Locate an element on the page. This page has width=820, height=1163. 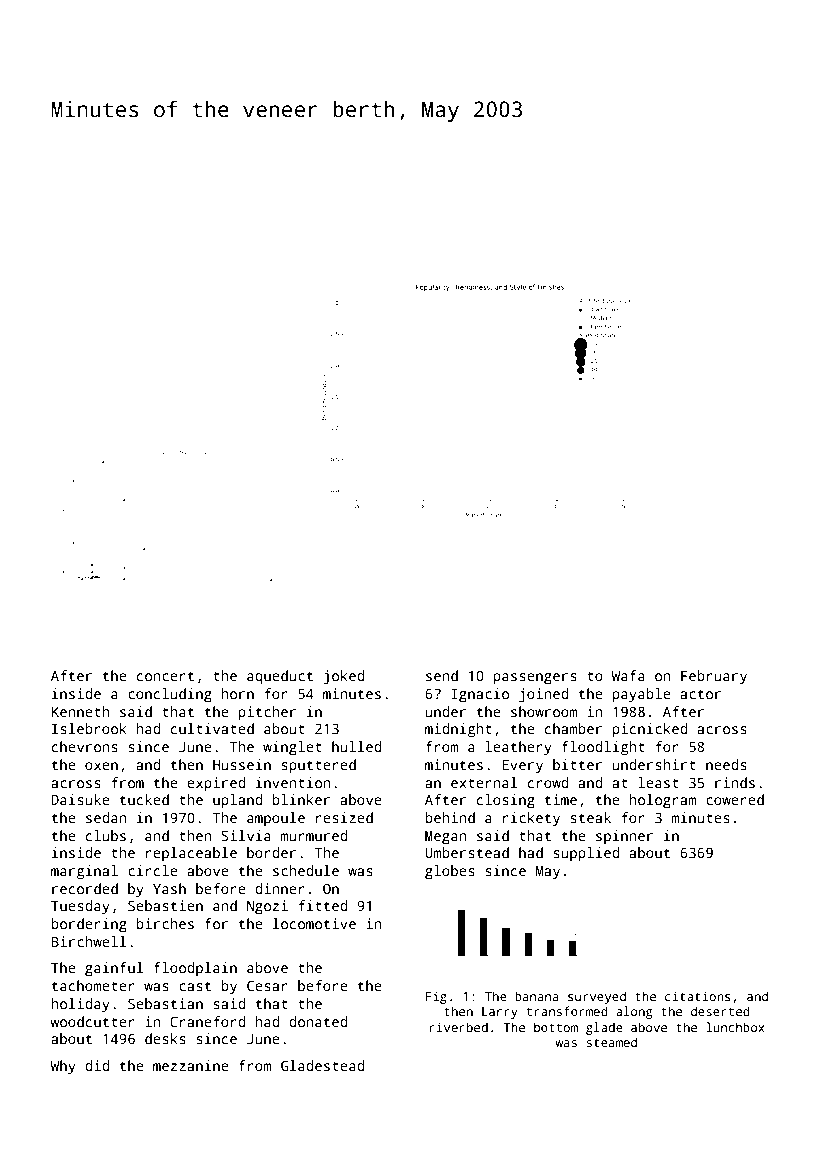
riverbed is located at coordinates (459, 1027).
